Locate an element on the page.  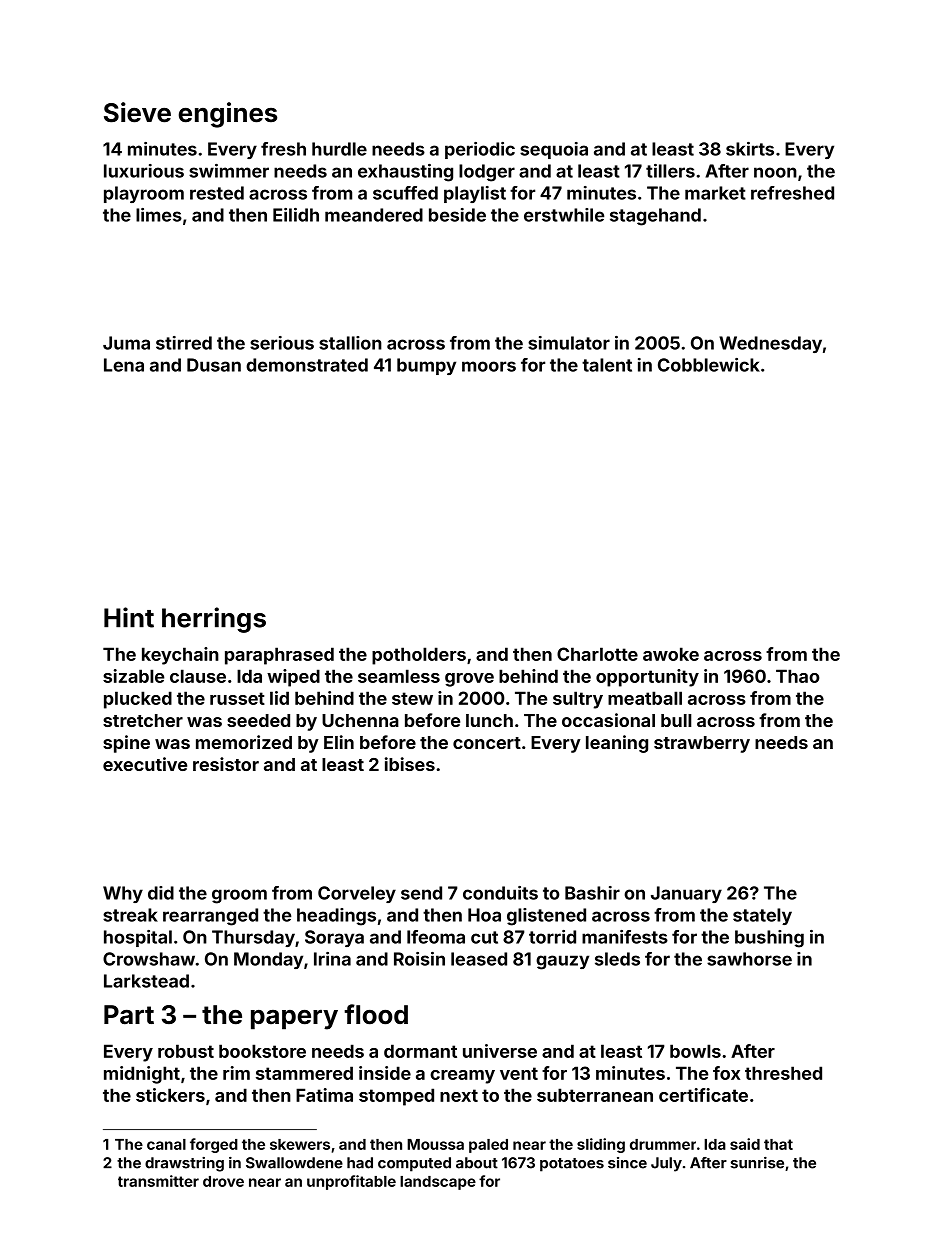
engines is located at coordinates (228, 115).
